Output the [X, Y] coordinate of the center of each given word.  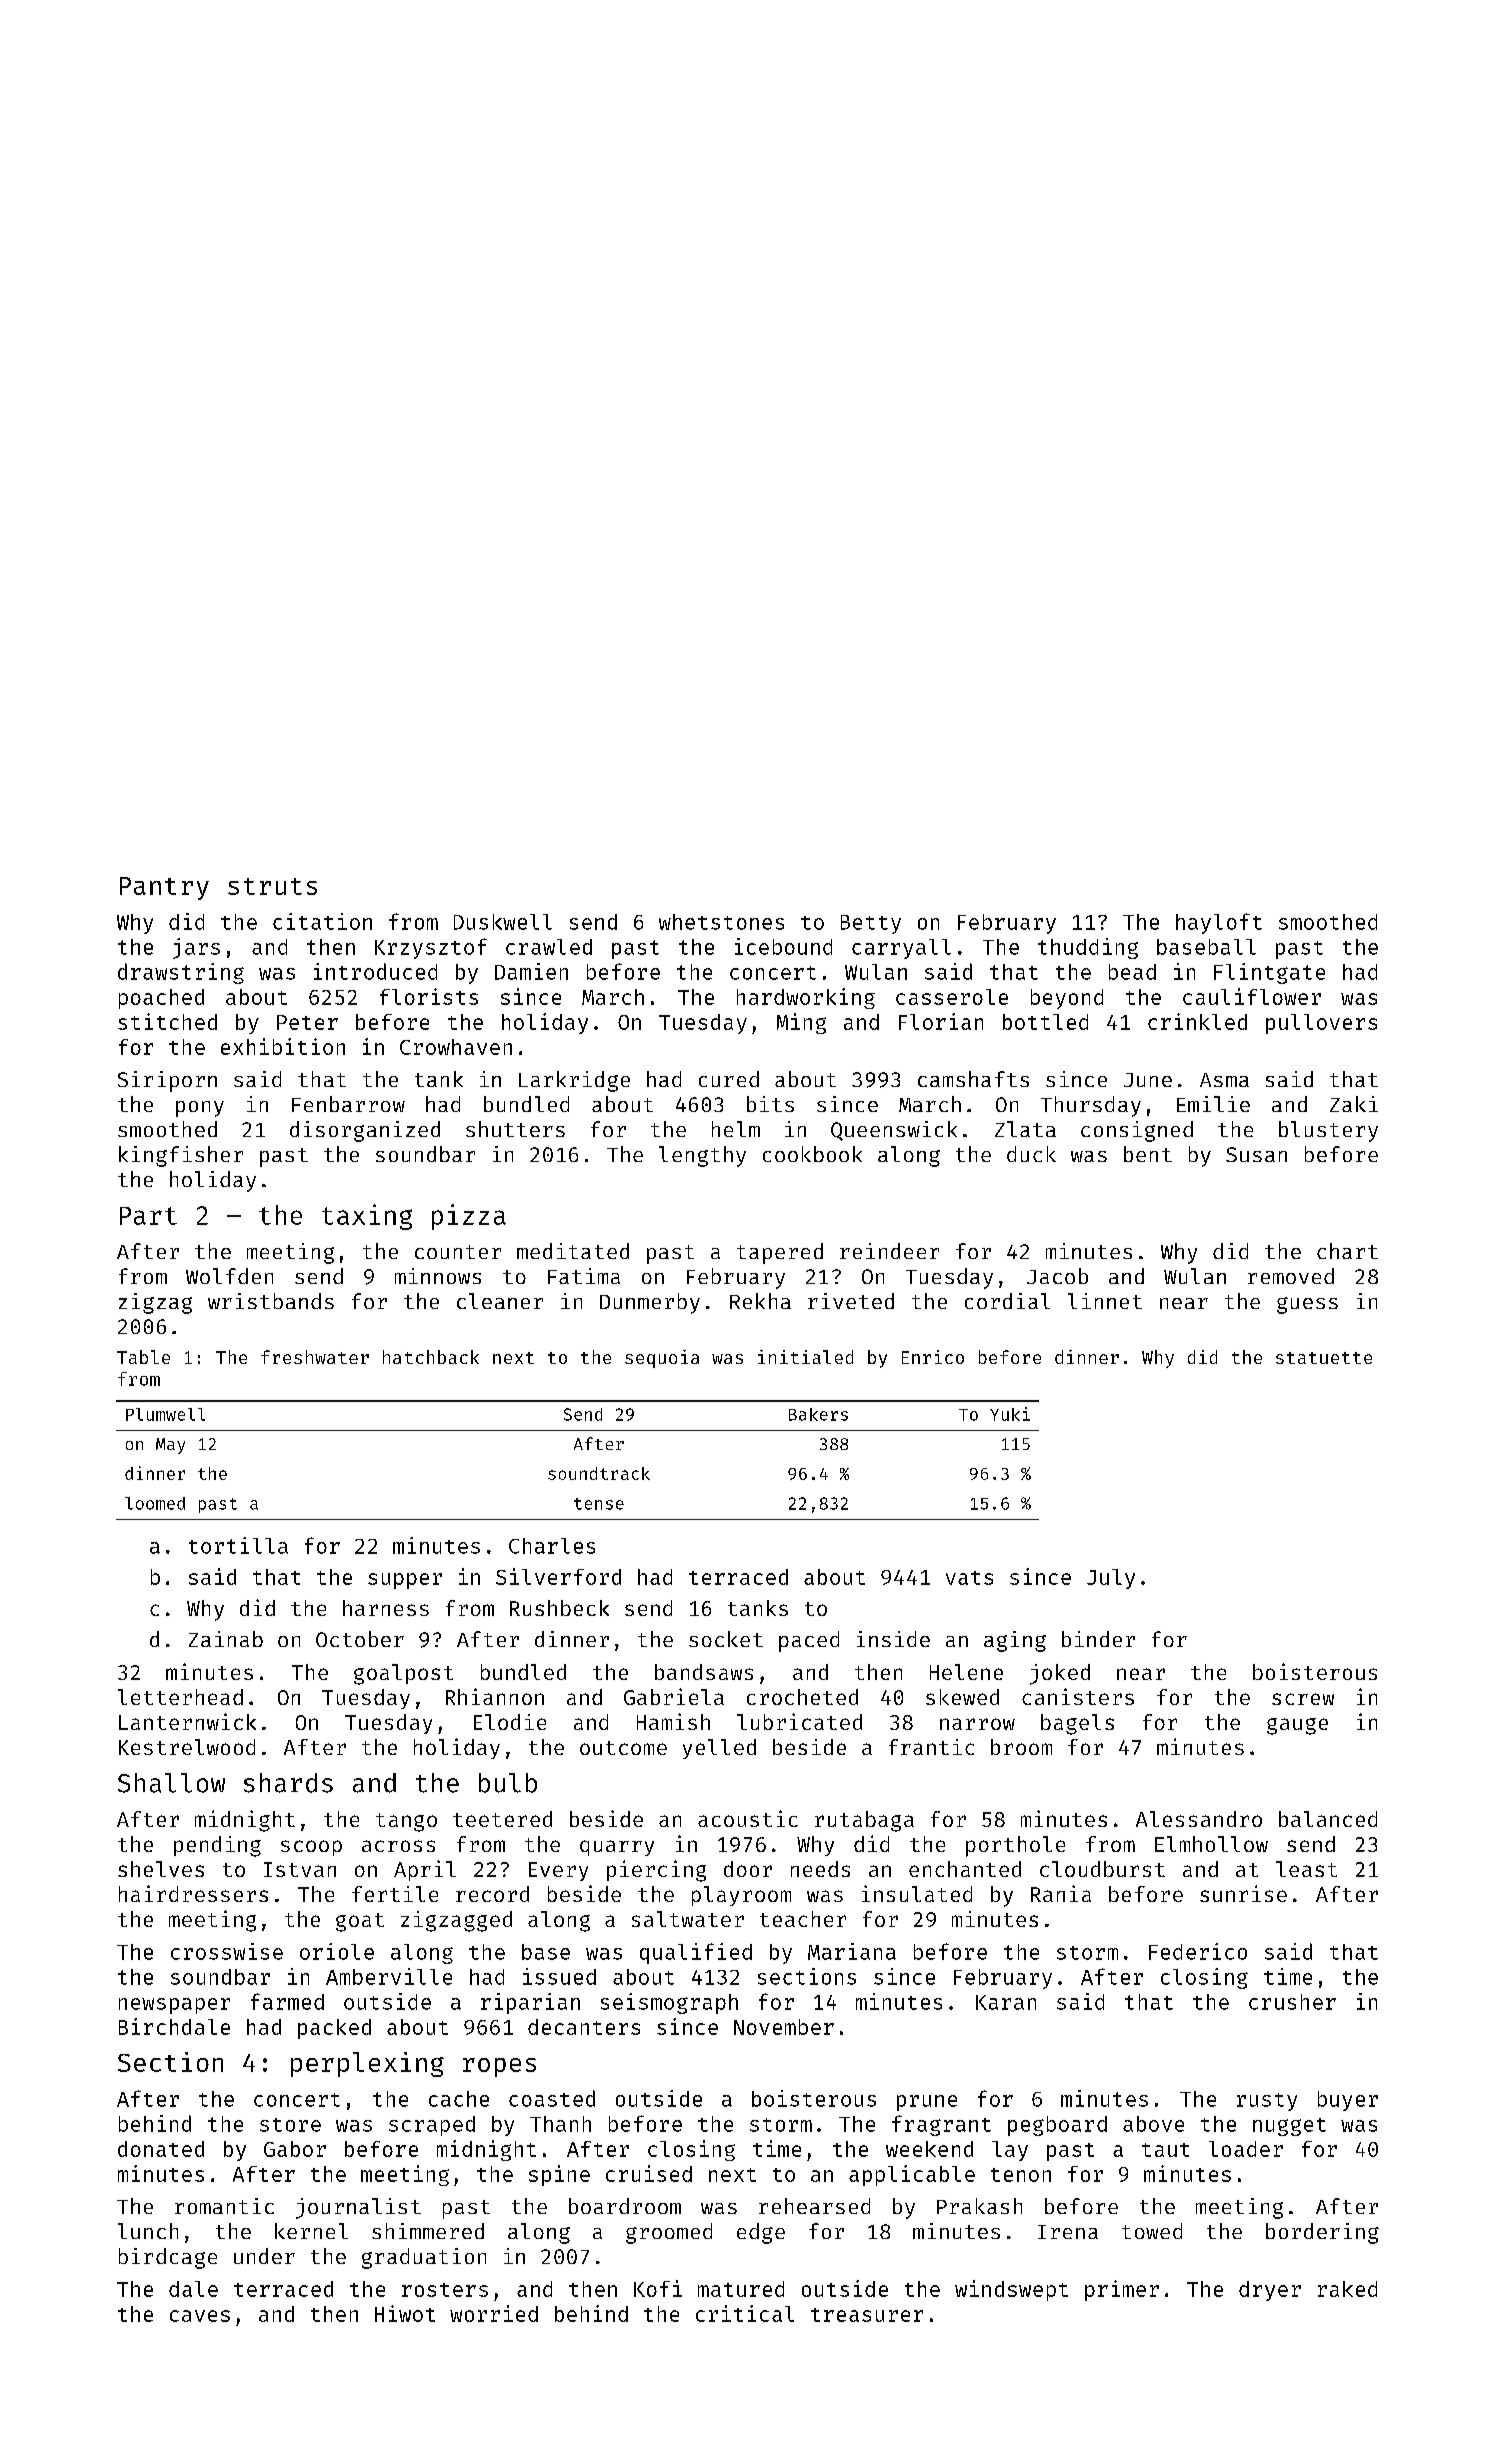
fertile [395, 1894]
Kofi [658, 2288]
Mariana [852, 1951]
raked [1347, 2289]
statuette [1324, 1358]
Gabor [295, 2149]
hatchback [431, 1357]
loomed [155, 1503]
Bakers [818, 1414]
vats [969, 1578]
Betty [871, 924]
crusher [1292, 2002]
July [1111, 1579]
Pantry [164, 888]
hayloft [1219, 923]
